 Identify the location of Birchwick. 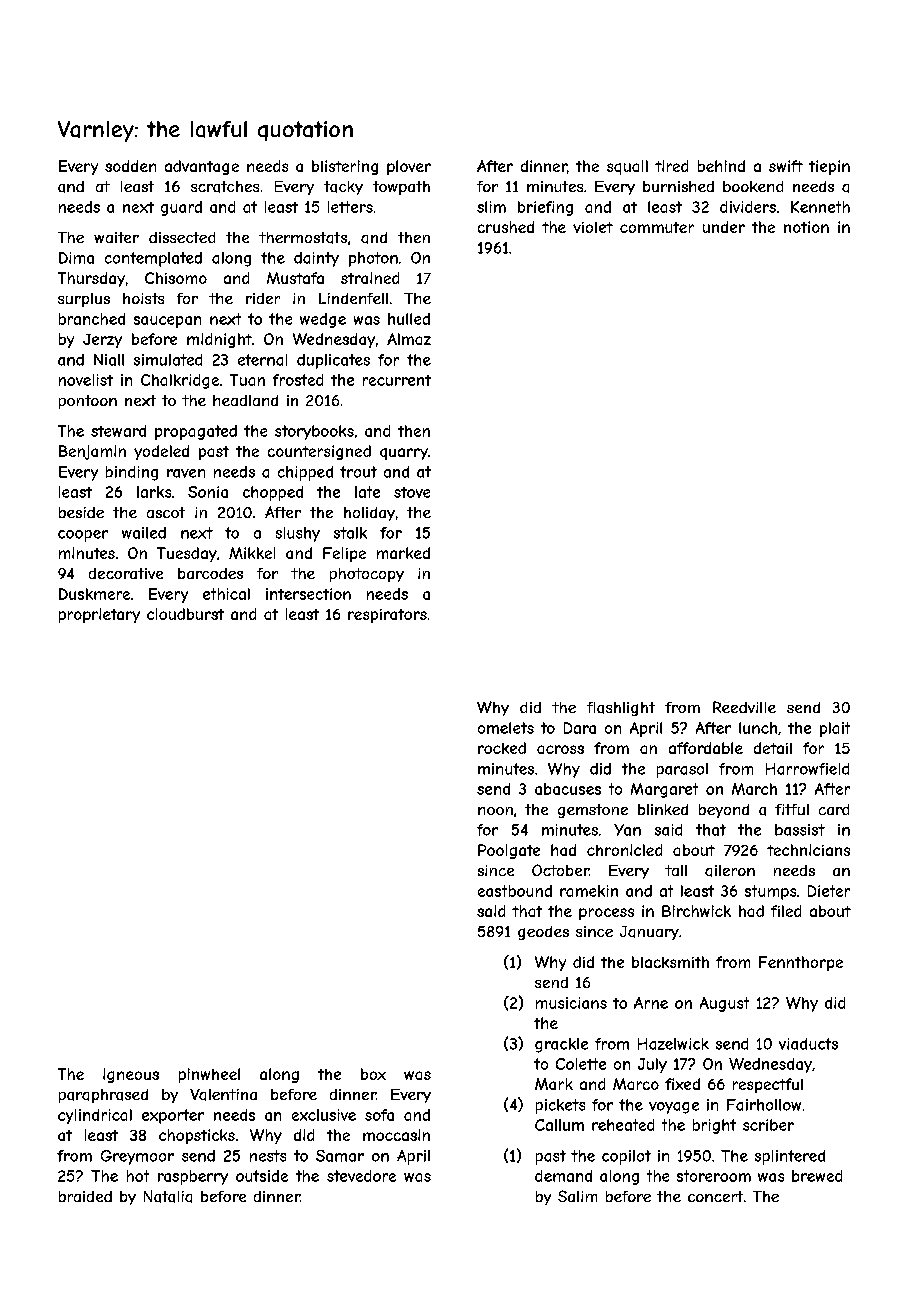
(696, 911).
